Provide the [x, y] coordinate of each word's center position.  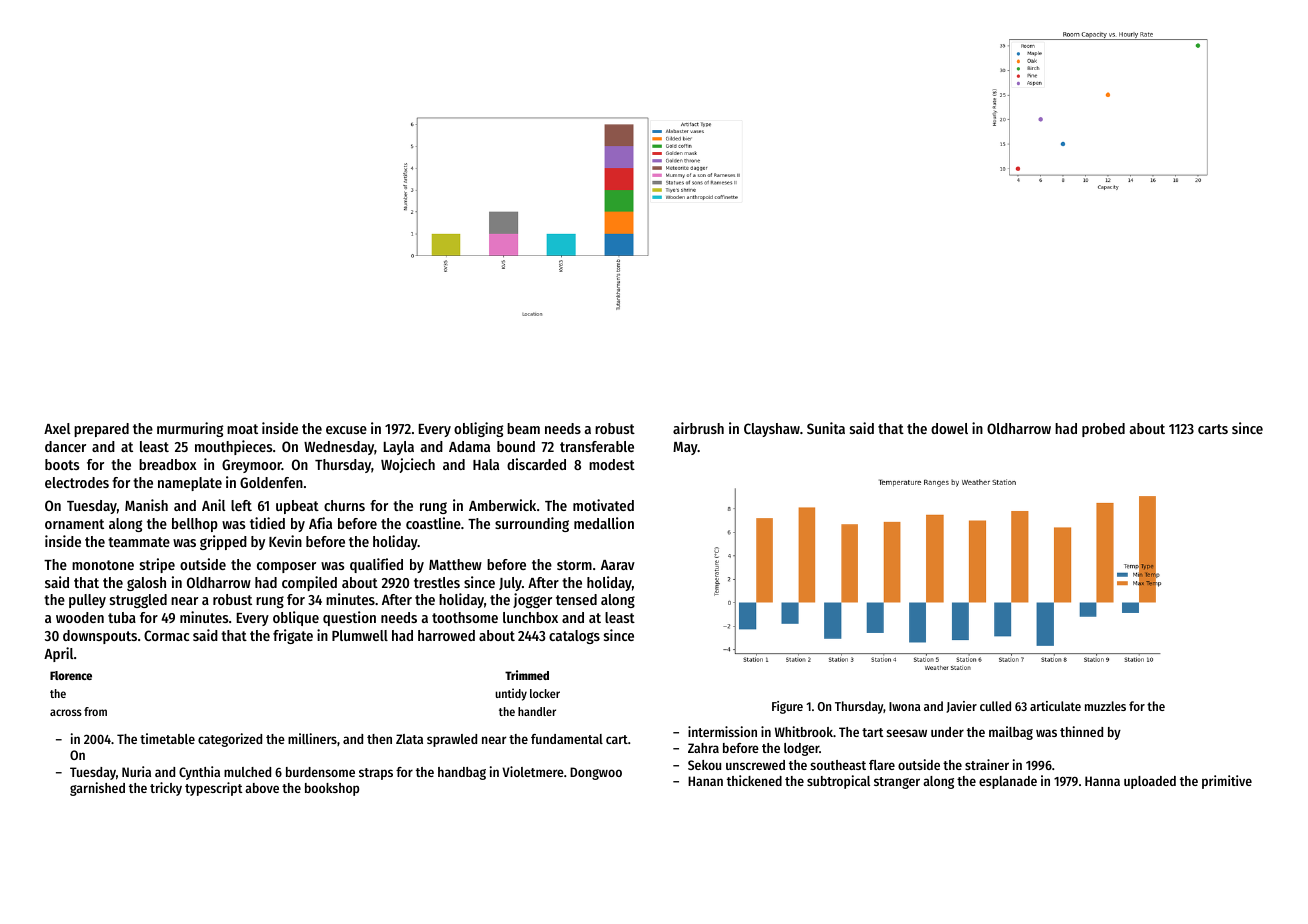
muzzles [1105, 706]
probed [1103, 430]
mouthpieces [234, 447]
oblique [296, 618]
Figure [787, 707]
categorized [230, 740]
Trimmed [527, 675]
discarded [536, 464]
